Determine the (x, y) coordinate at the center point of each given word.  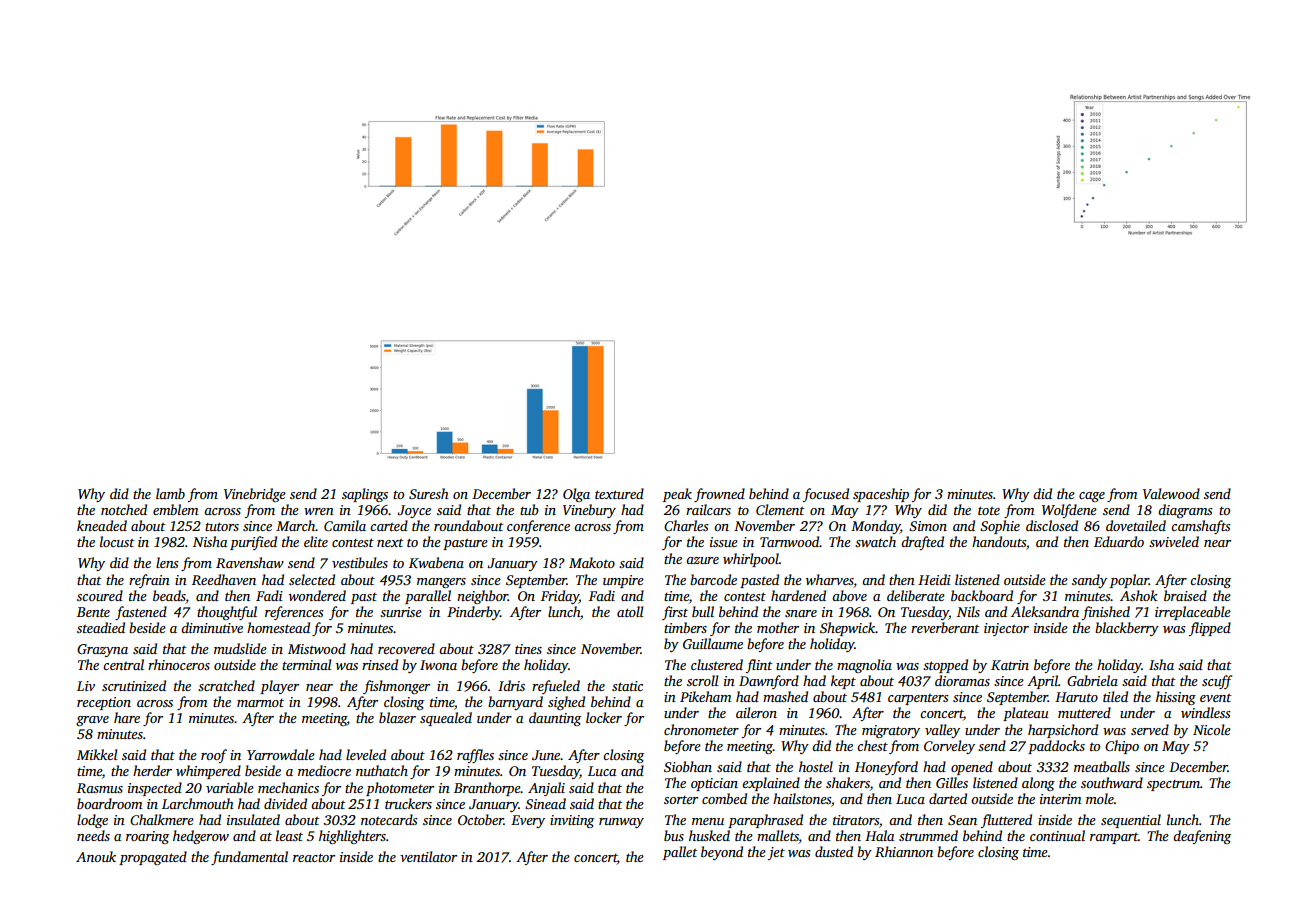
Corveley (949, 747)
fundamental (249, 858)
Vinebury (589, 511)
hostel (816, 766)
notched (124, 509)
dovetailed (1136, 525)
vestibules (360, 562)
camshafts (1201, 527)
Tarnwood (790, 541)
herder (152, 770)
